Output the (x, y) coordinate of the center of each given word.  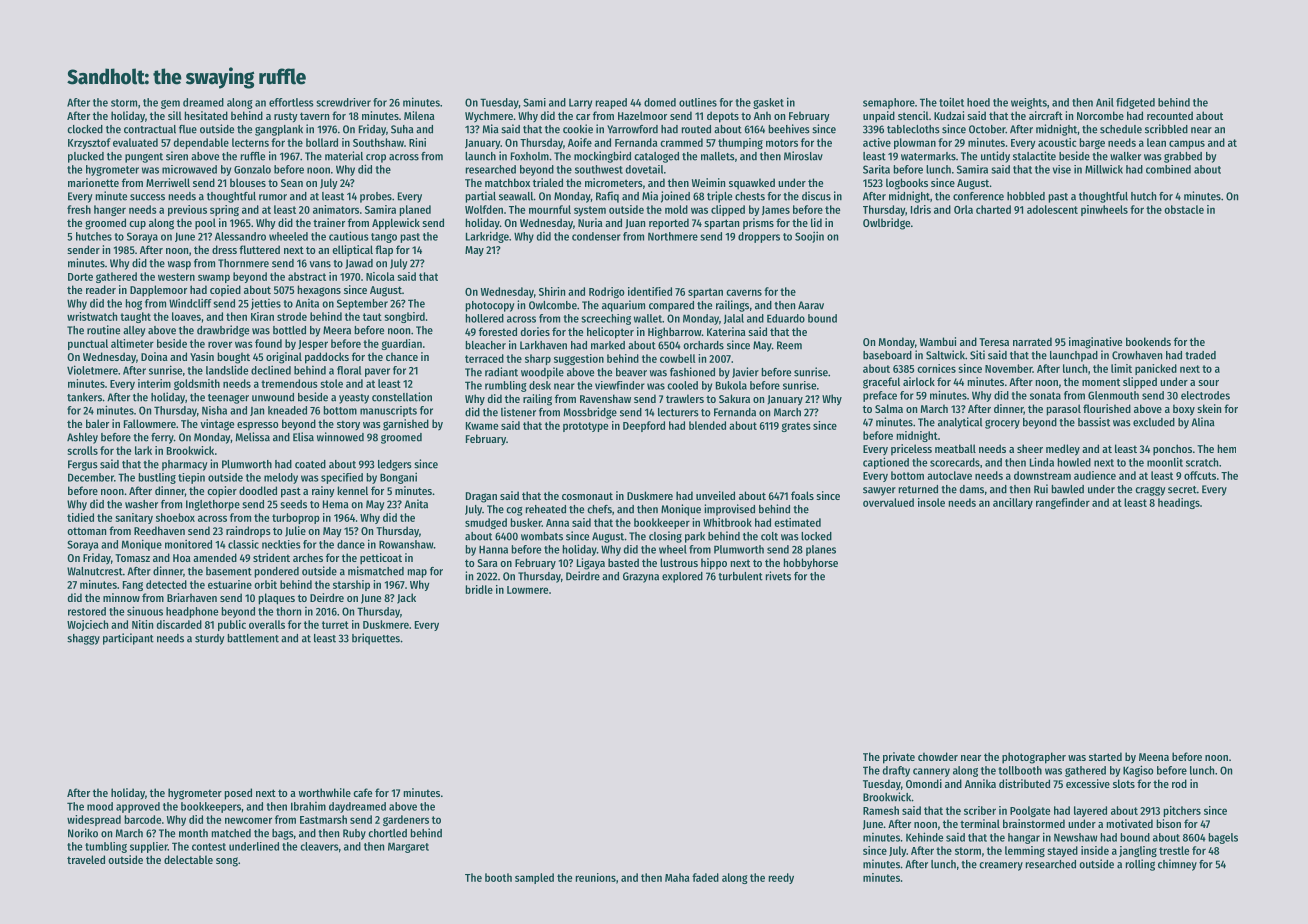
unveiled (715, 495)
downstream (1042, 475)
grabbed (1183, 157)
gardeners (406, 820)
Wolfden (484, 209)
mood (100, 806)
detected (166, 584)
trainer (329, 222)
